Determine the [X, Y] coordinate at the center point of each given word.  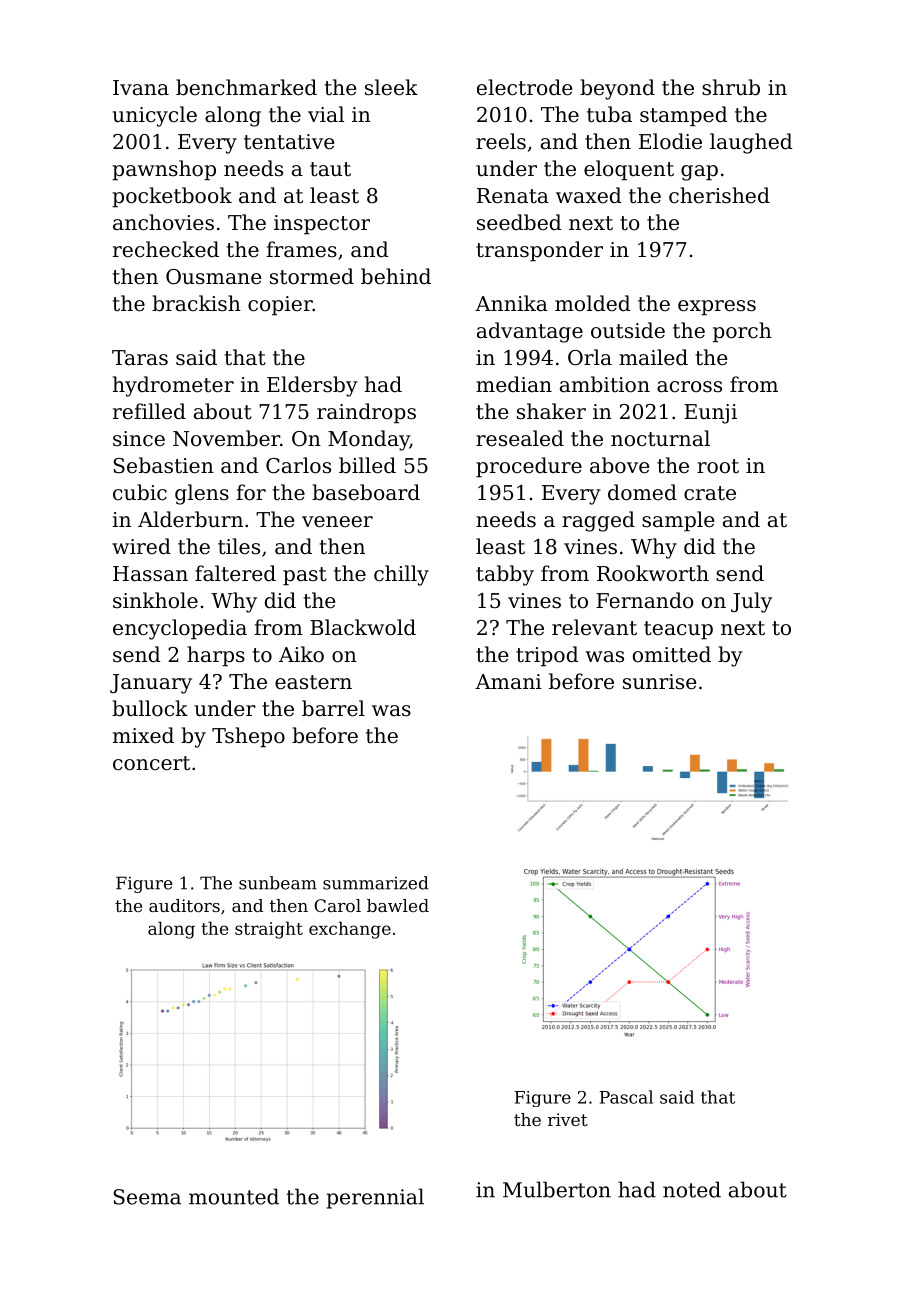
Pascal [626, 1097]
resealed [520, 438]
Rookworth [653, 573]
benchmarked [246, 87]
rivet [568, 1119]
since [139, 439]
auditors [184, 905]
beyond [617, 89]
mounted [234, 1196]
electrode [525, 87]
